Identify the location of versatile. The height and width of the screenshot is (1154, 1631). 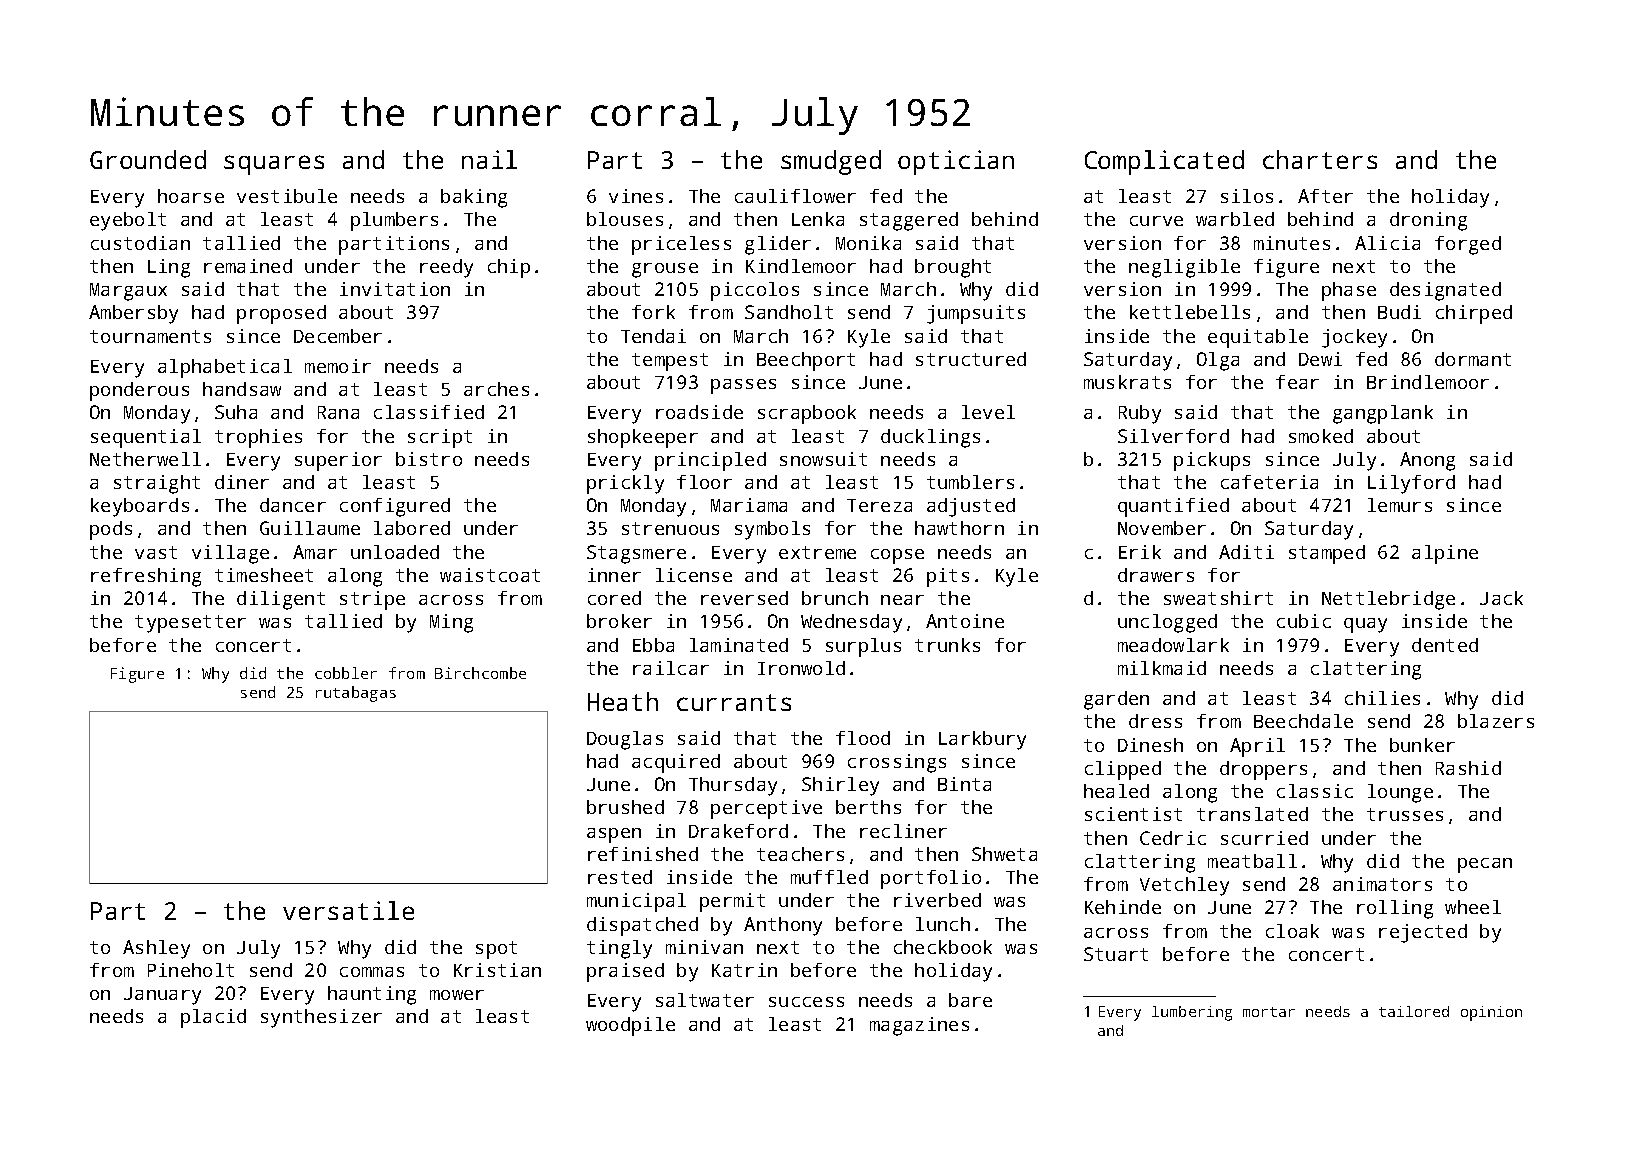
(348, 910).
